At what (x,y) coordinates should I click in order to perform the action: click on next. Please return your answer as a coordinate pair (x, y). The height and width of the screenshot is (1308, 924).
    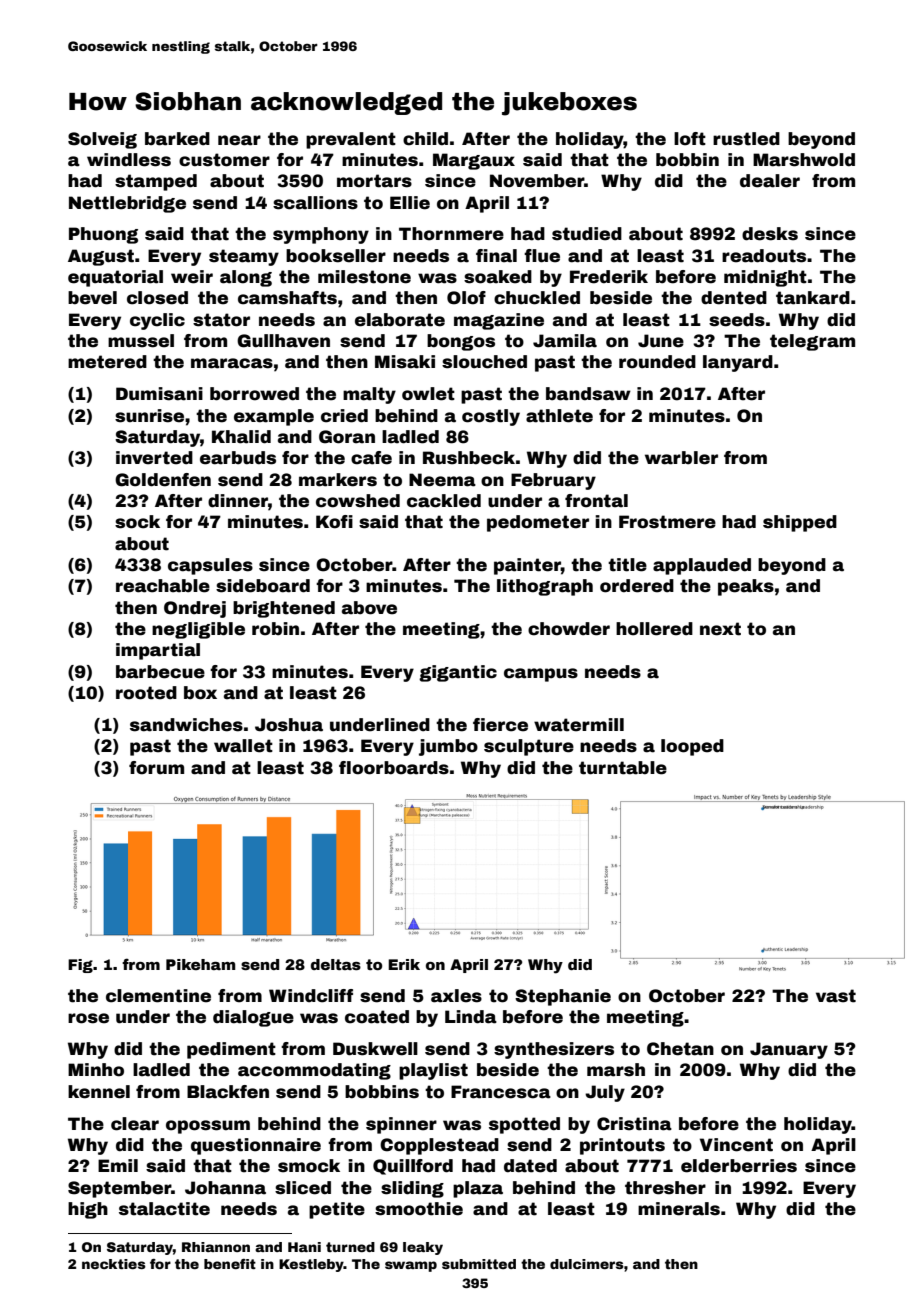
    Looking at the image, I should click on (720, 629).
